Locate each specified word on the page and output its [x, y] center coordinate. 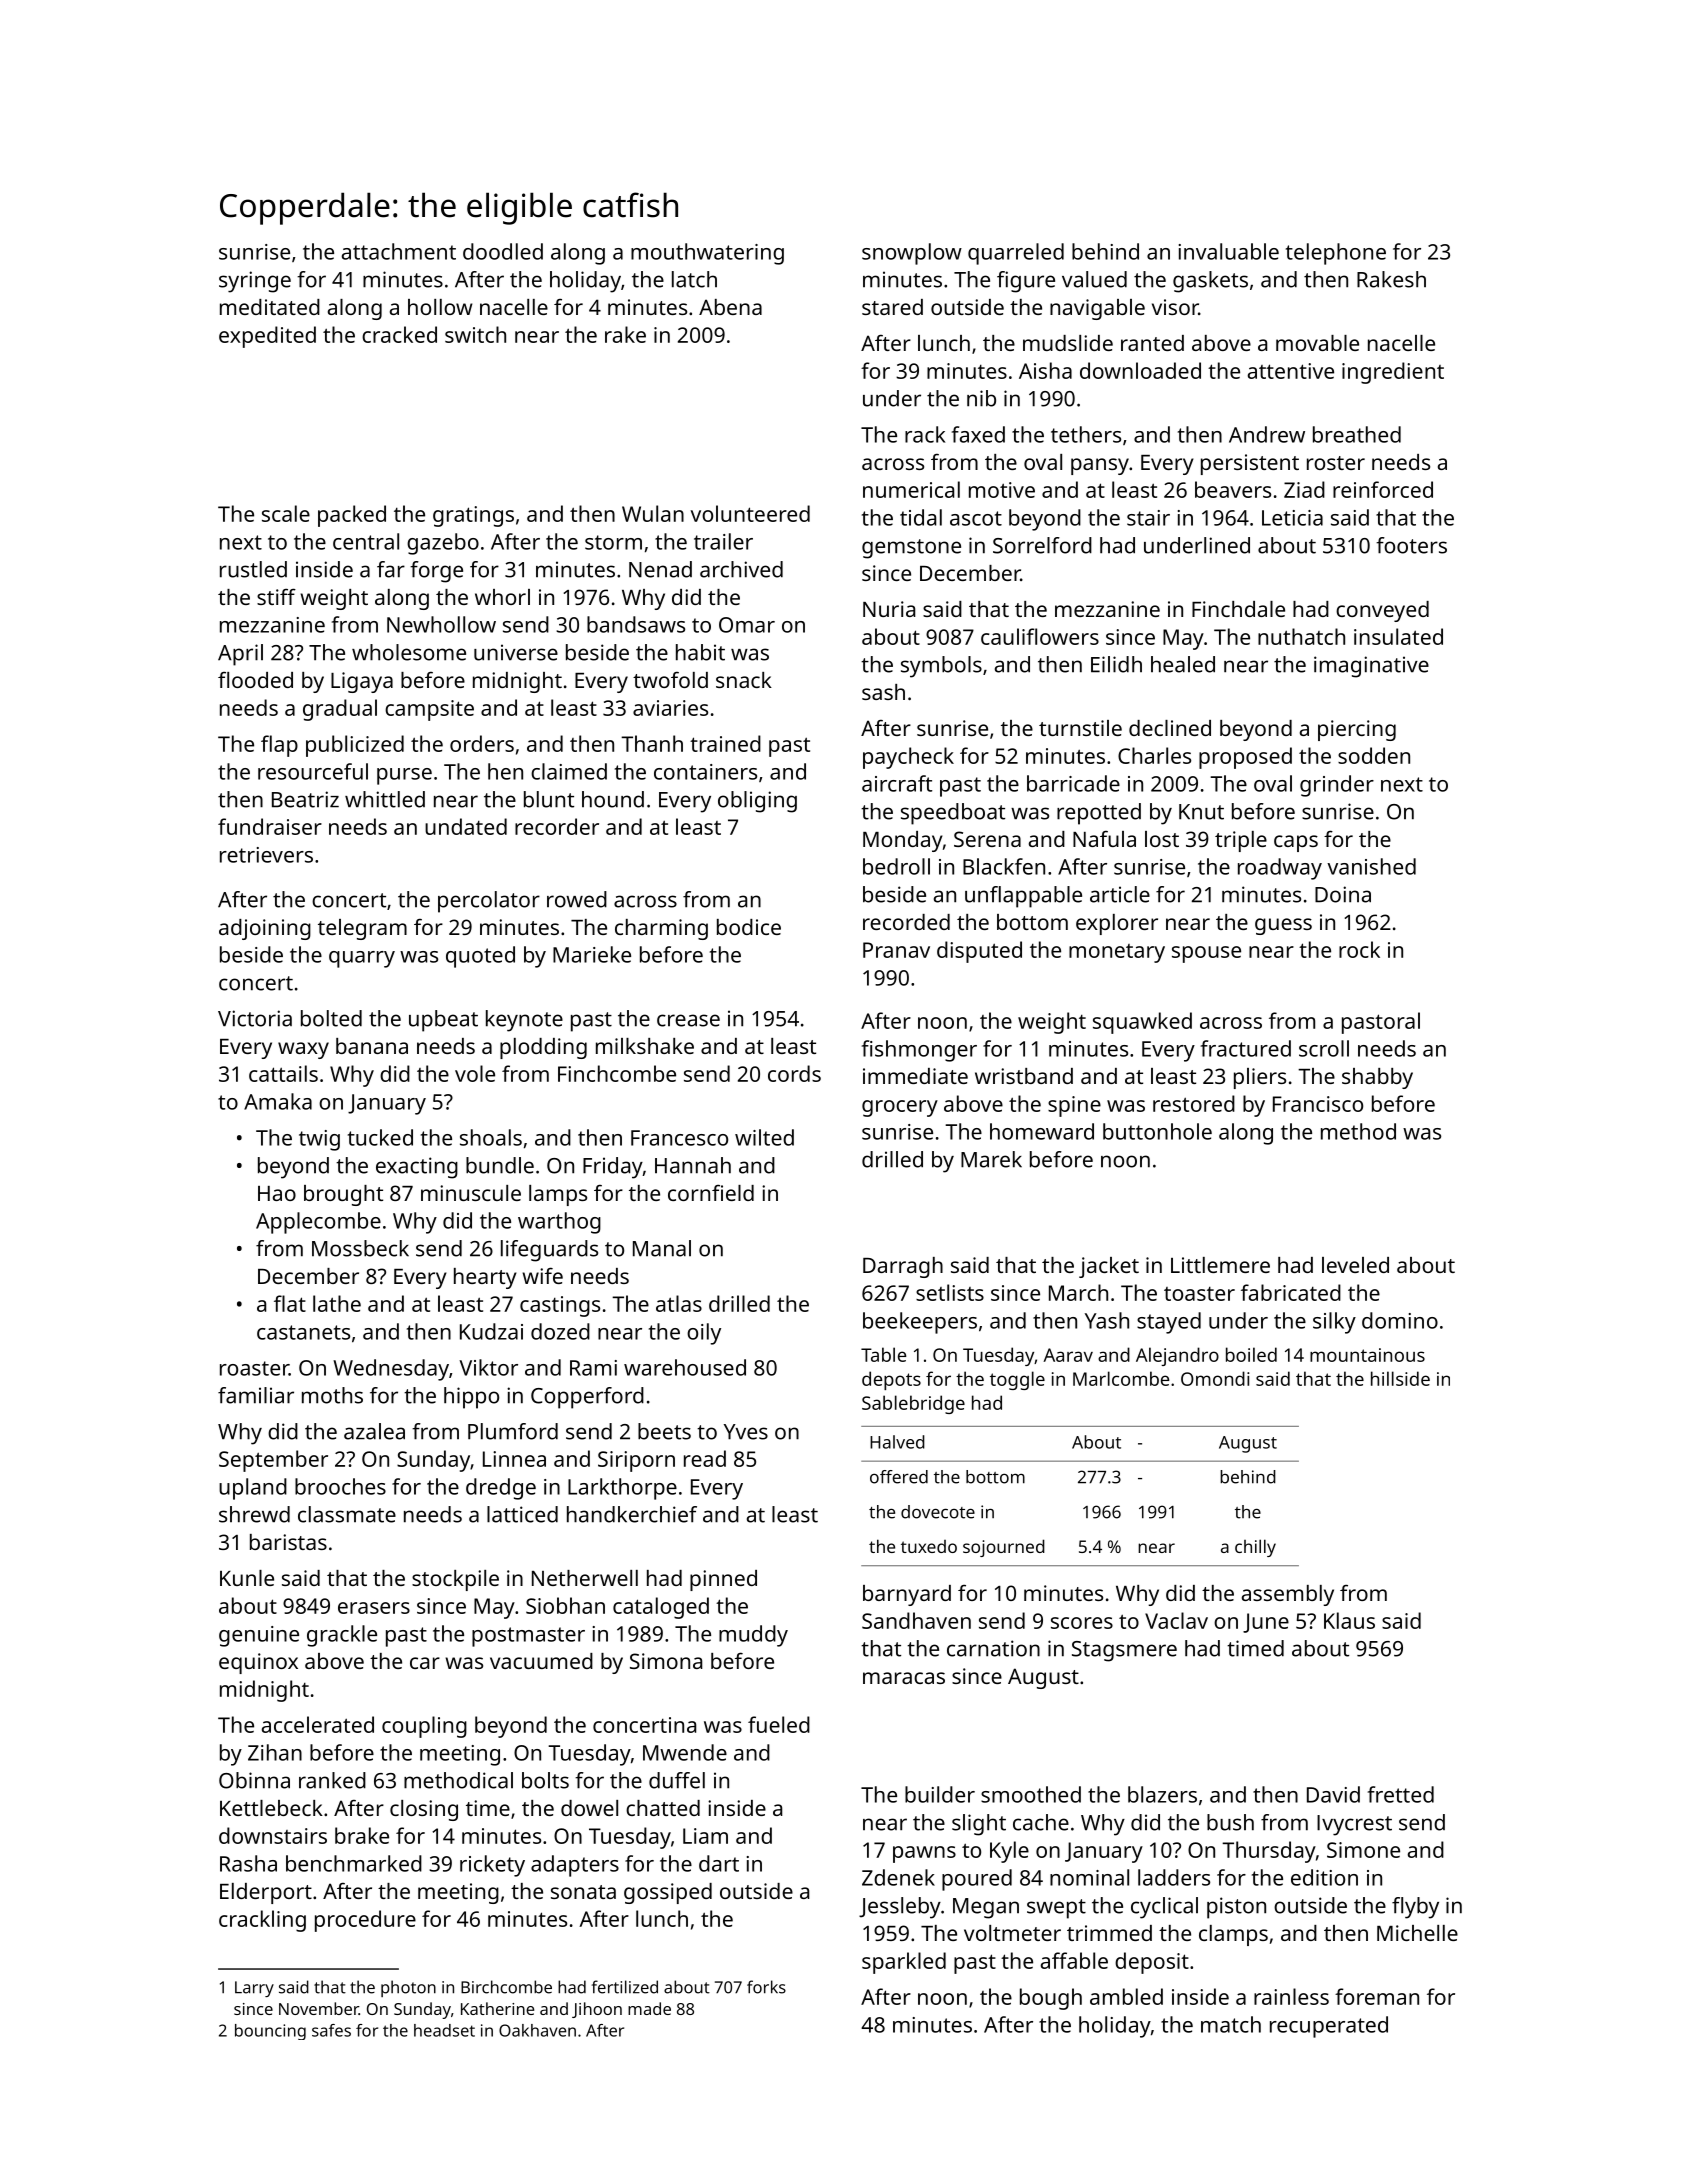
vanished [1371, 866]
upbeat [443, 1021]
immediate [915, 1076]
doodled [503, 251]
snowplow [912, 254]
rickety [492, 1866]
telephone [1336, 254]
